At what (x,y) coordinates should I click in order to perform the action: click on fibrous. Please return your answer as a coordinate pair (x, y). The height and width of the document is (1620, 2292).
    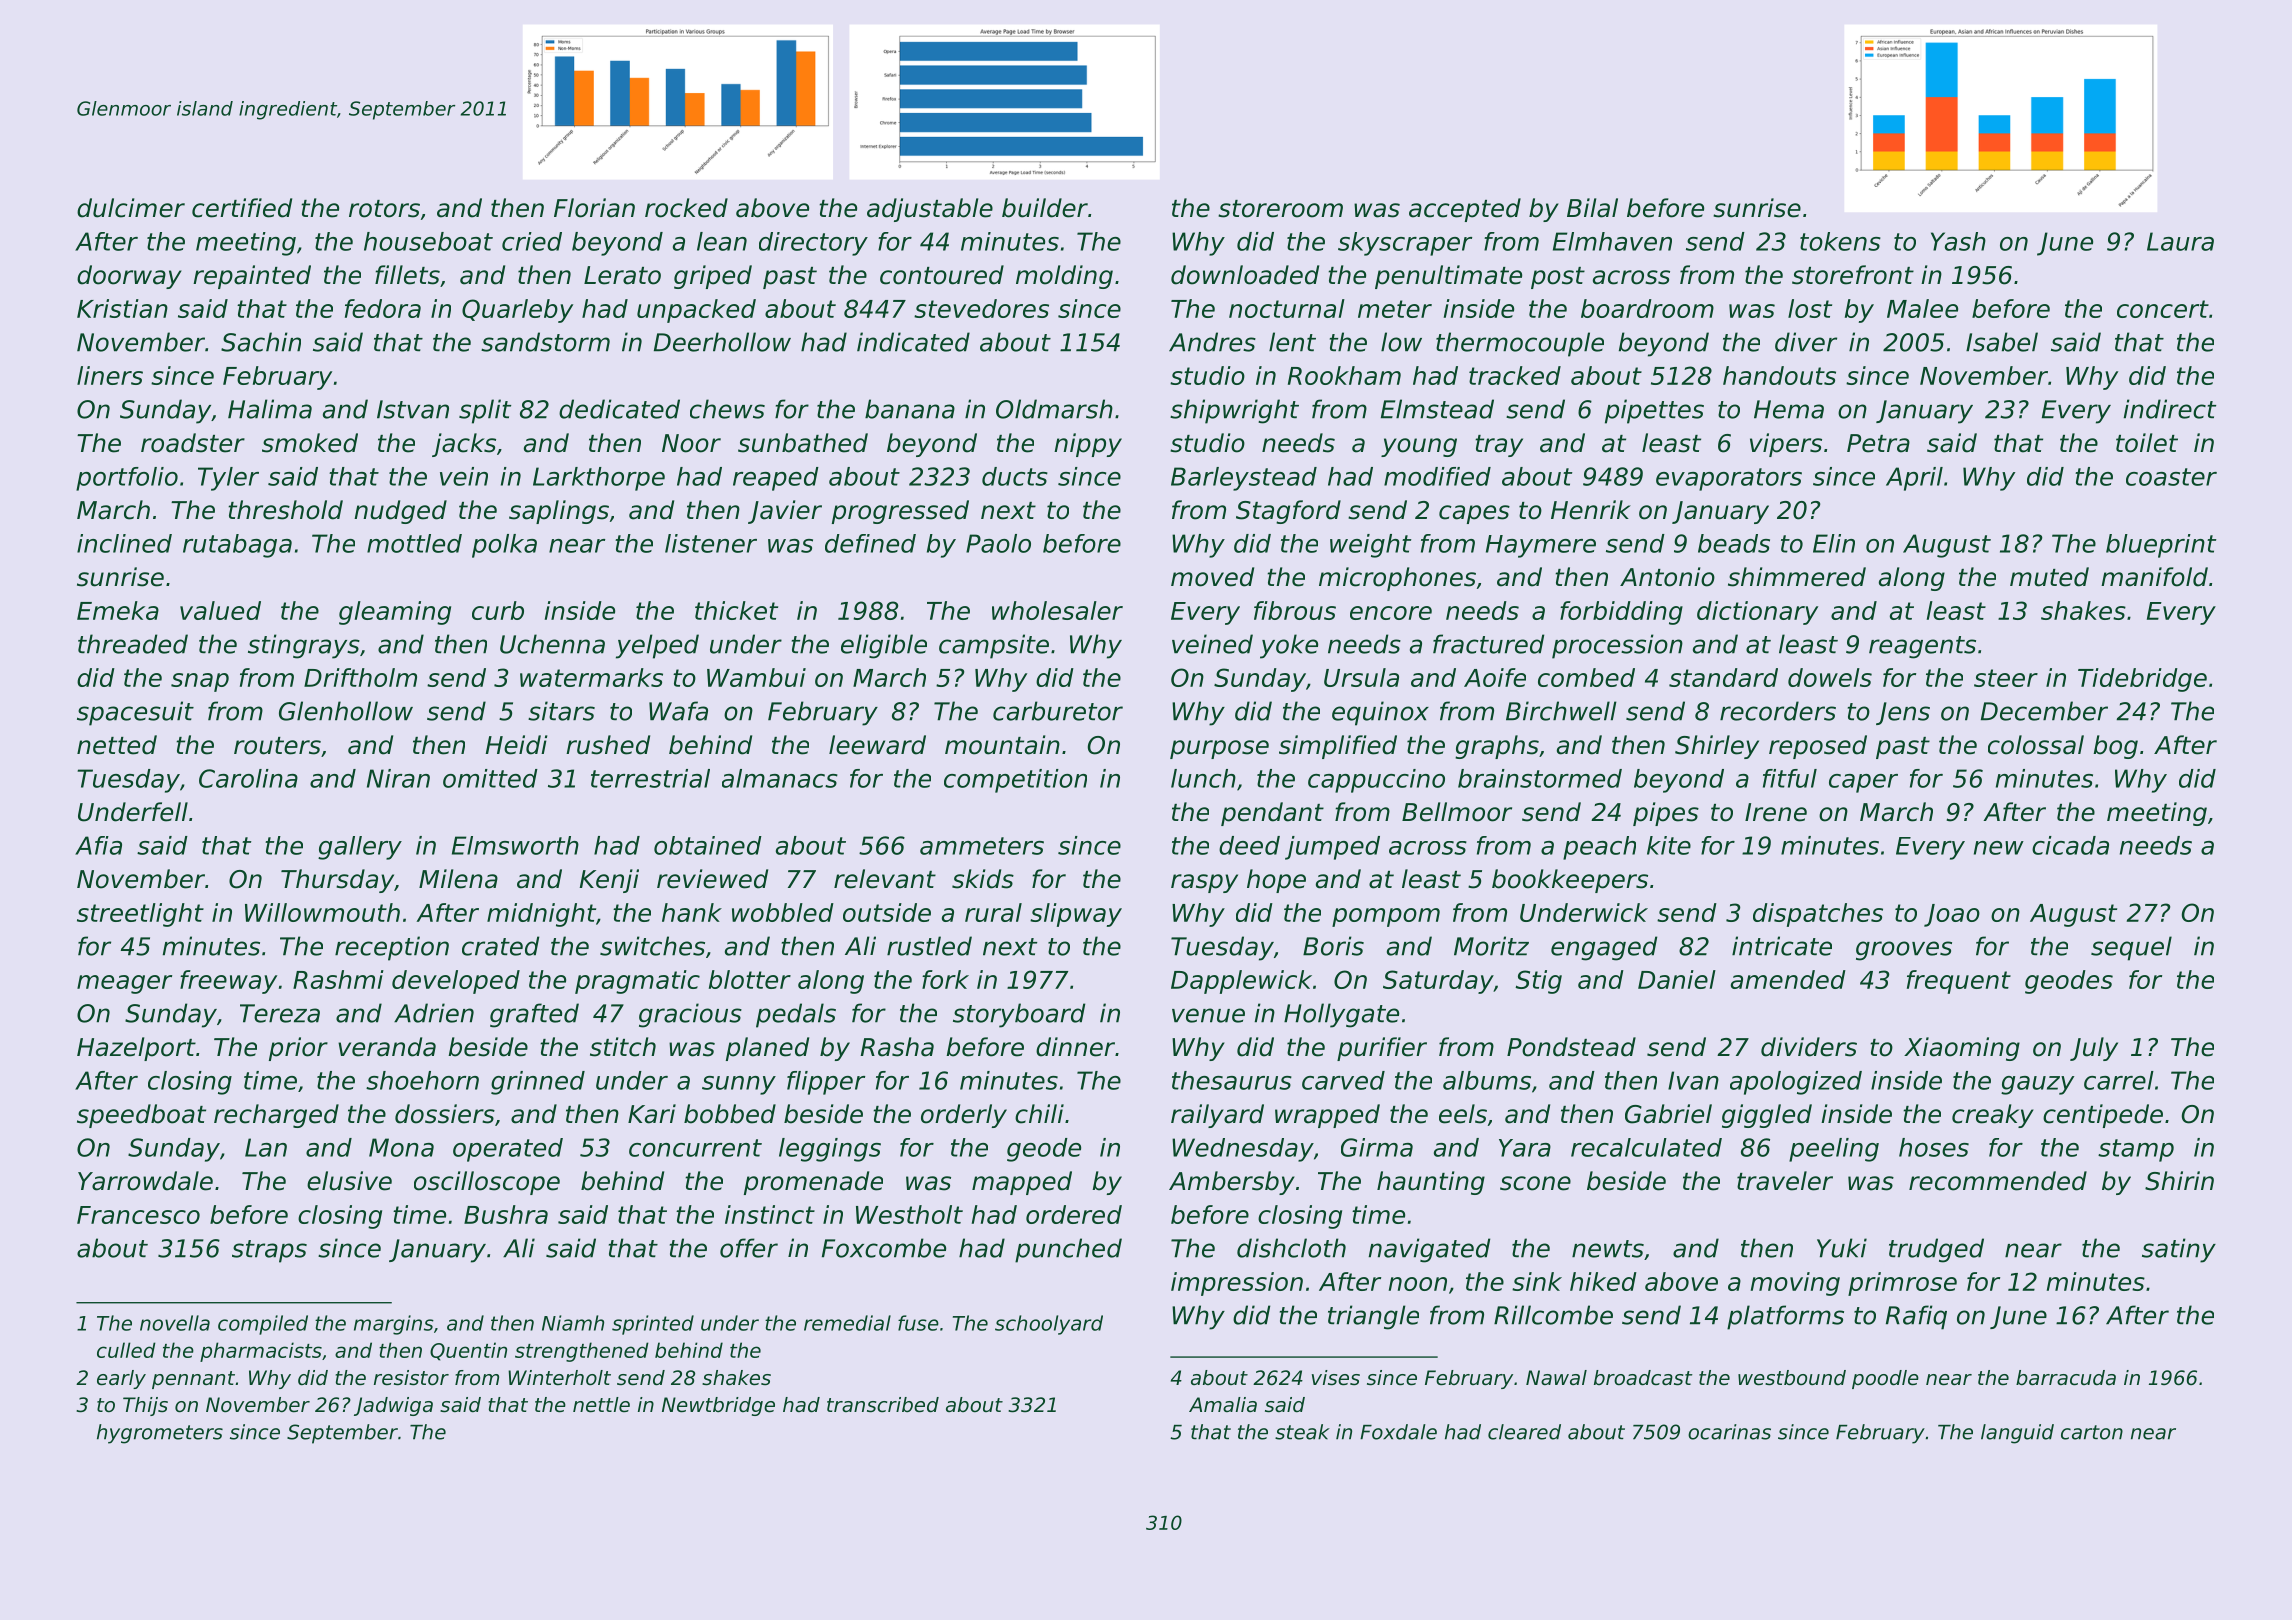
    Looking at the image, I should click on (1295, 610).
